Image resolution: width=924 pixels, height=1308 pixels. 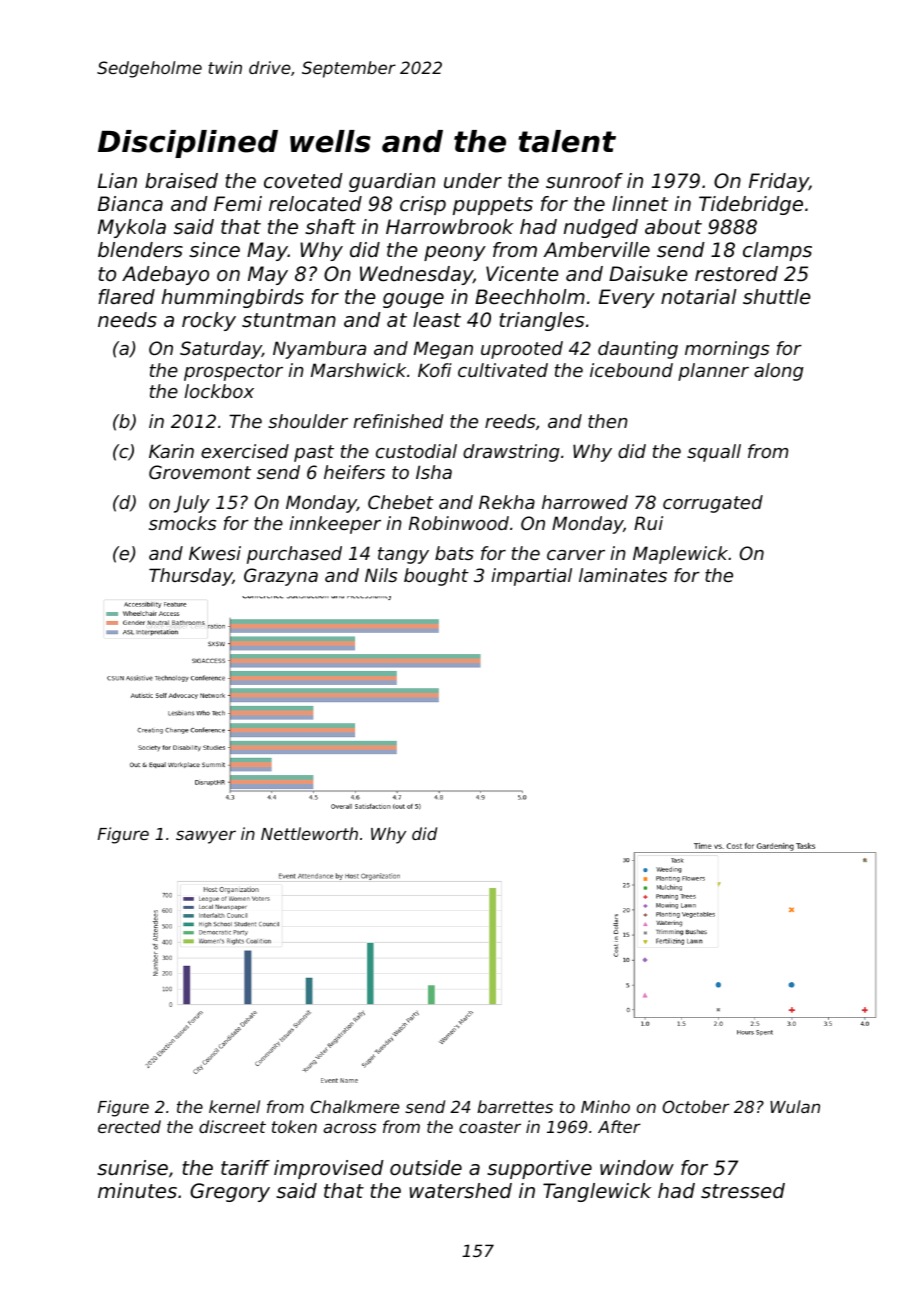 I want to click on sunrise, so click(x=132, y=1168).
